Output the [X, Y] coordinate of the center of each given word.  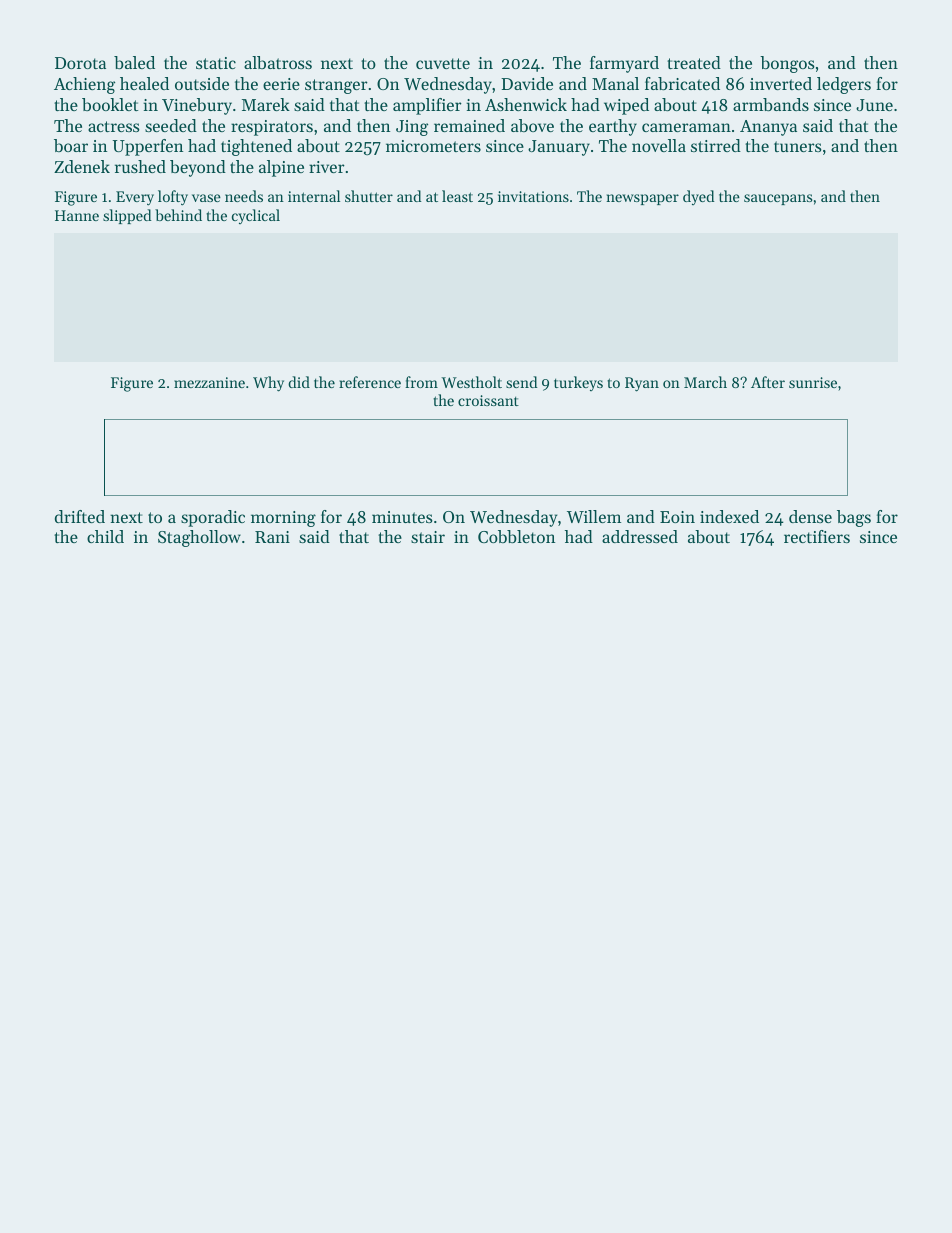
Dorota [80, 63]
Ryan [642, 384]
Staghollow [199, 538]
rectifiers [817, 536]
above [532, 125]
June [874, 105]
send [522, 382]
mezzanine [209, 382]
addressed [640, 536]
